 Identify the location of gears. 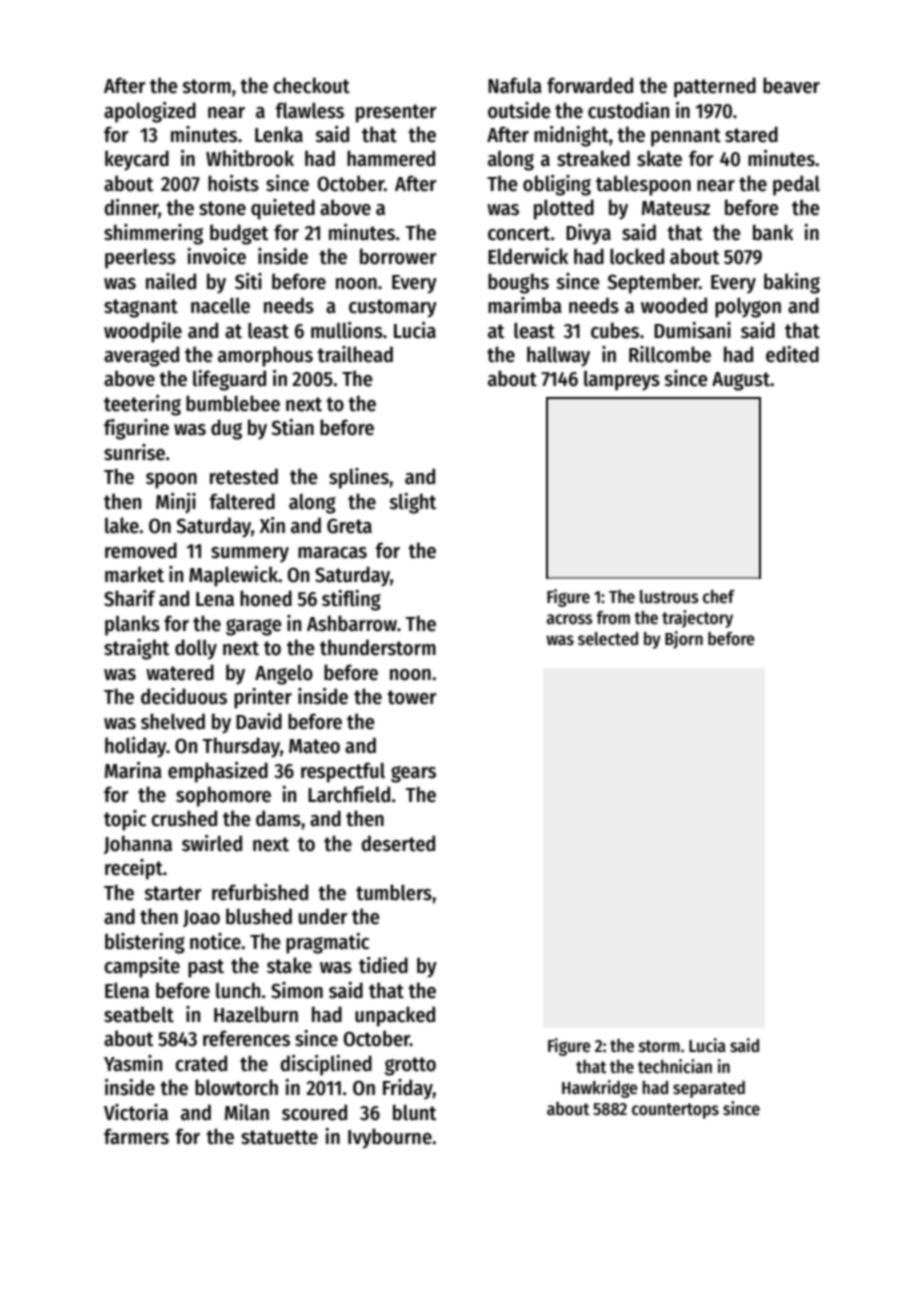
(413, 774).
